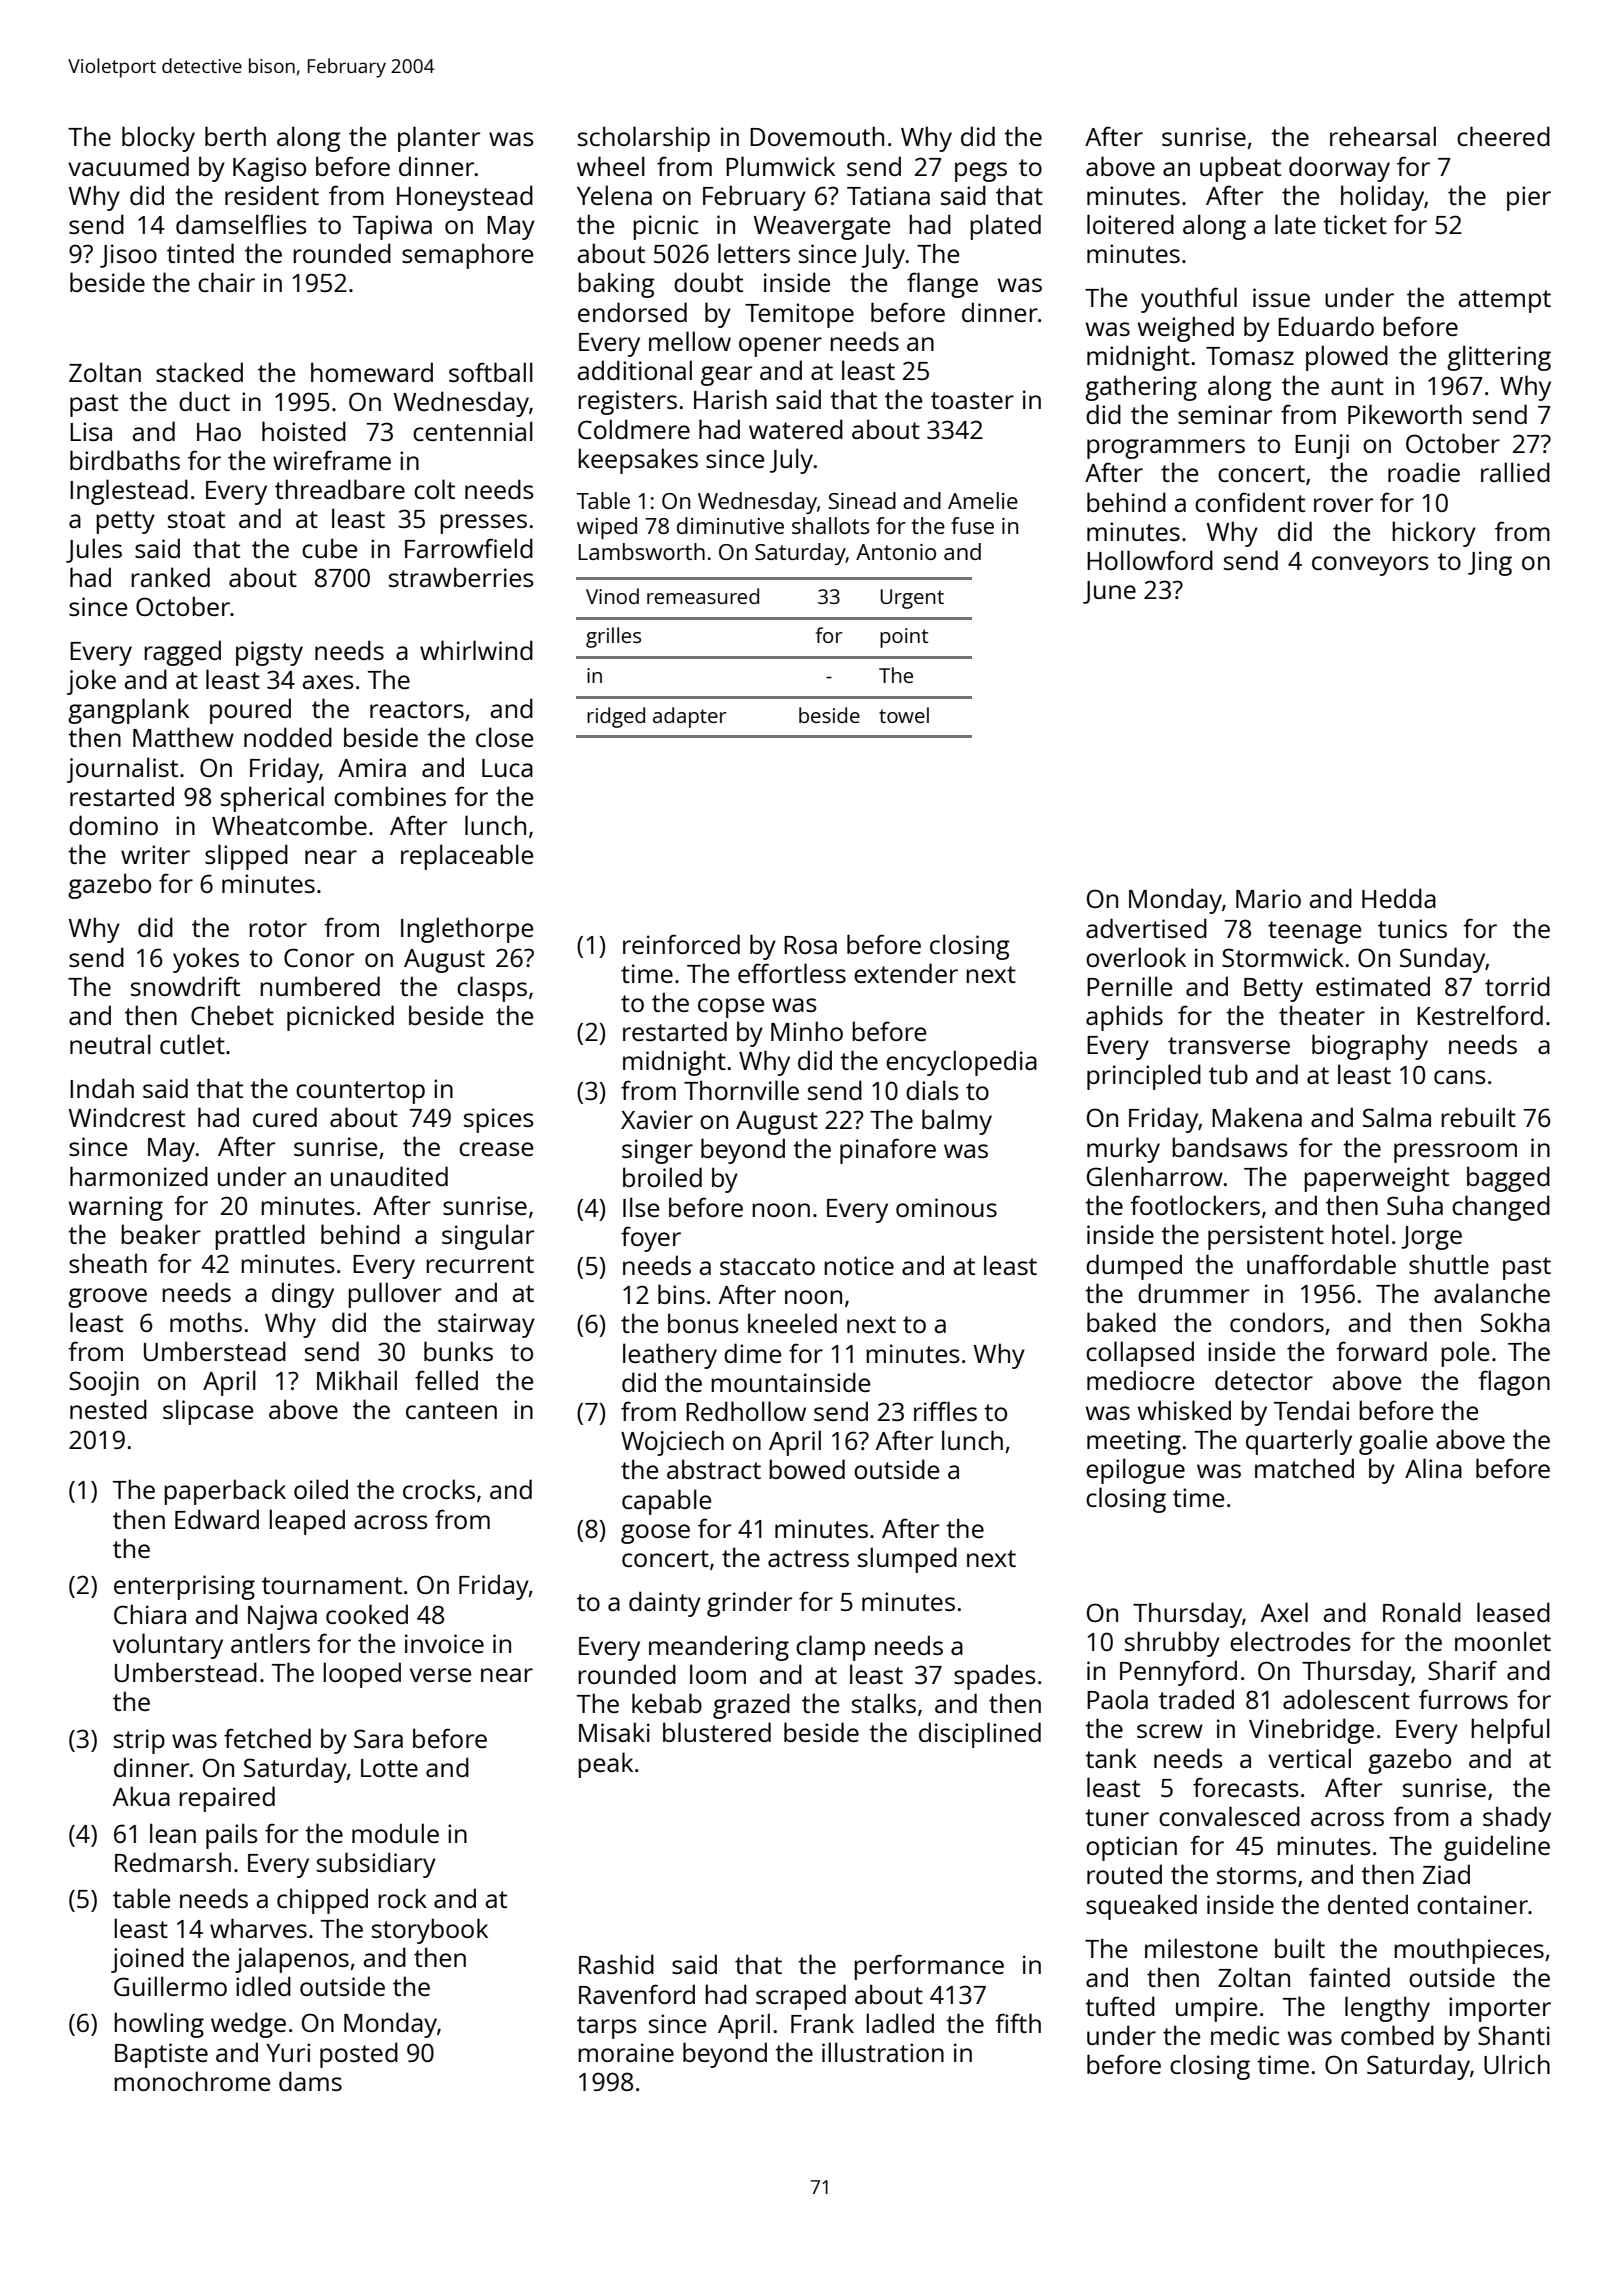  What do you see at coordinates (1399, 898) in the screenshot?
I see `Hedda` at bounding box center [1399, 898].
